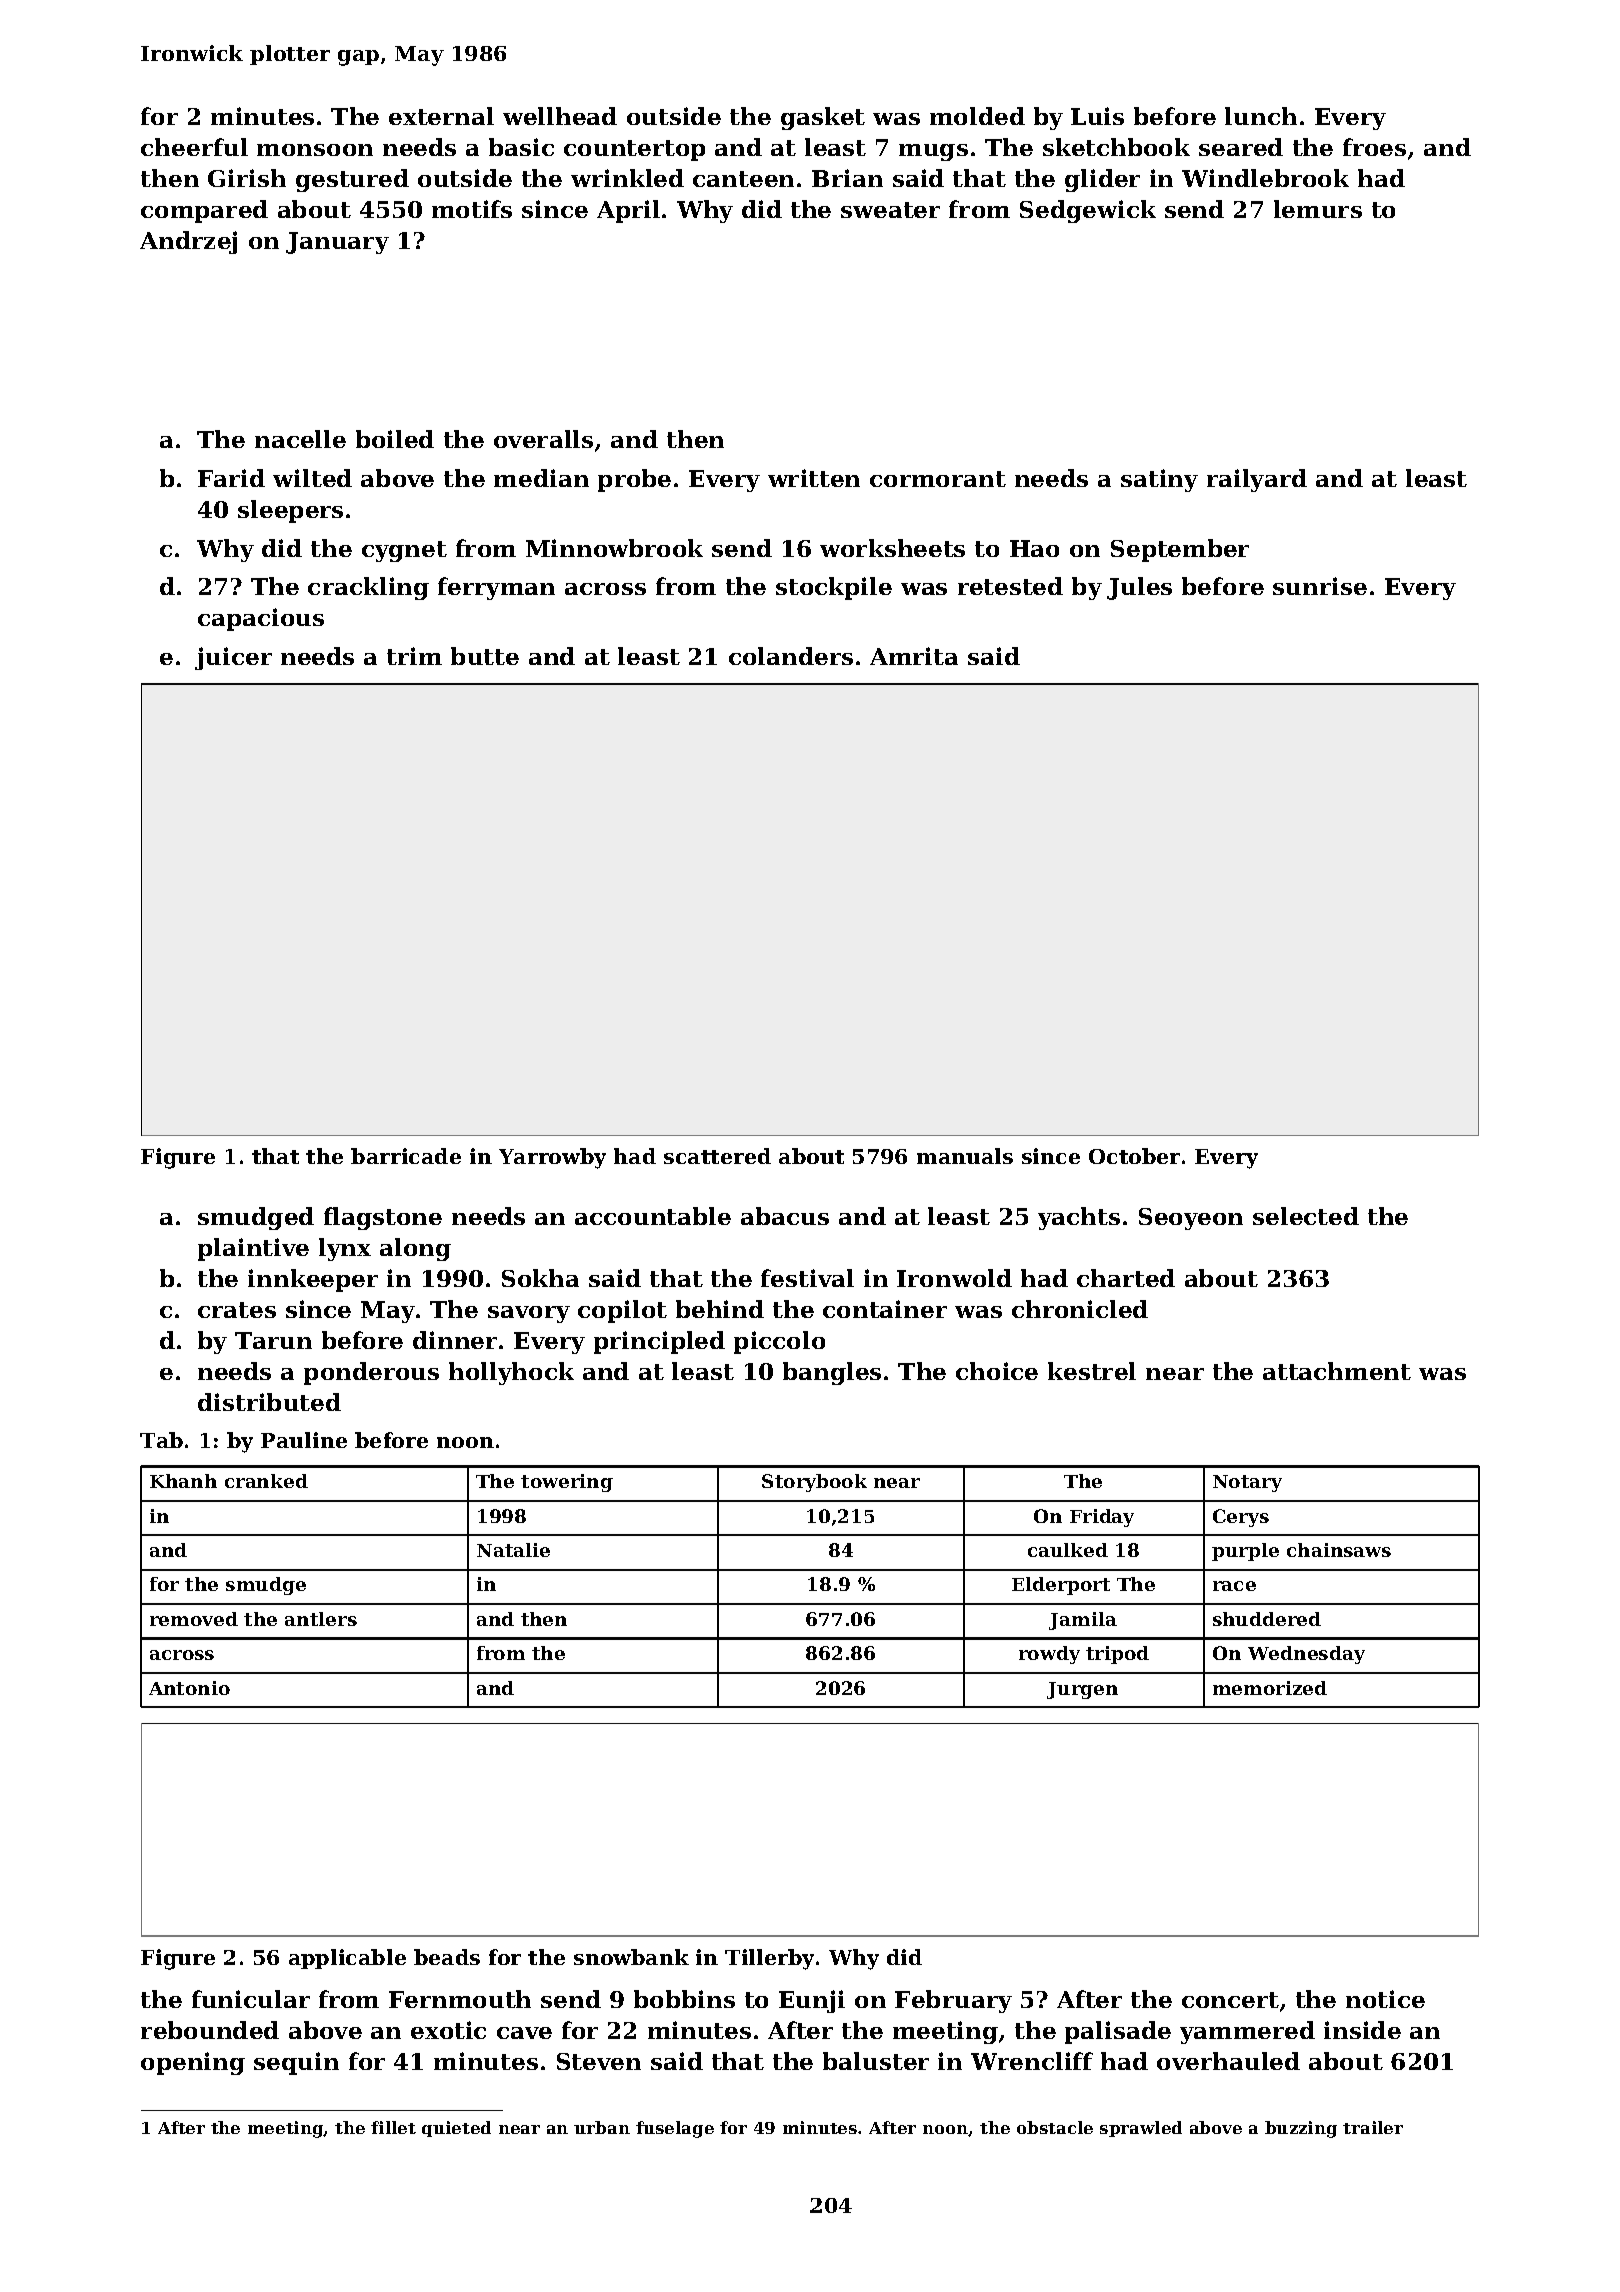 The image size is (1620, 2292). What do you see at coordinates (743, 179) in the image?
I see `canteen` at bounding box center [743, 179].
